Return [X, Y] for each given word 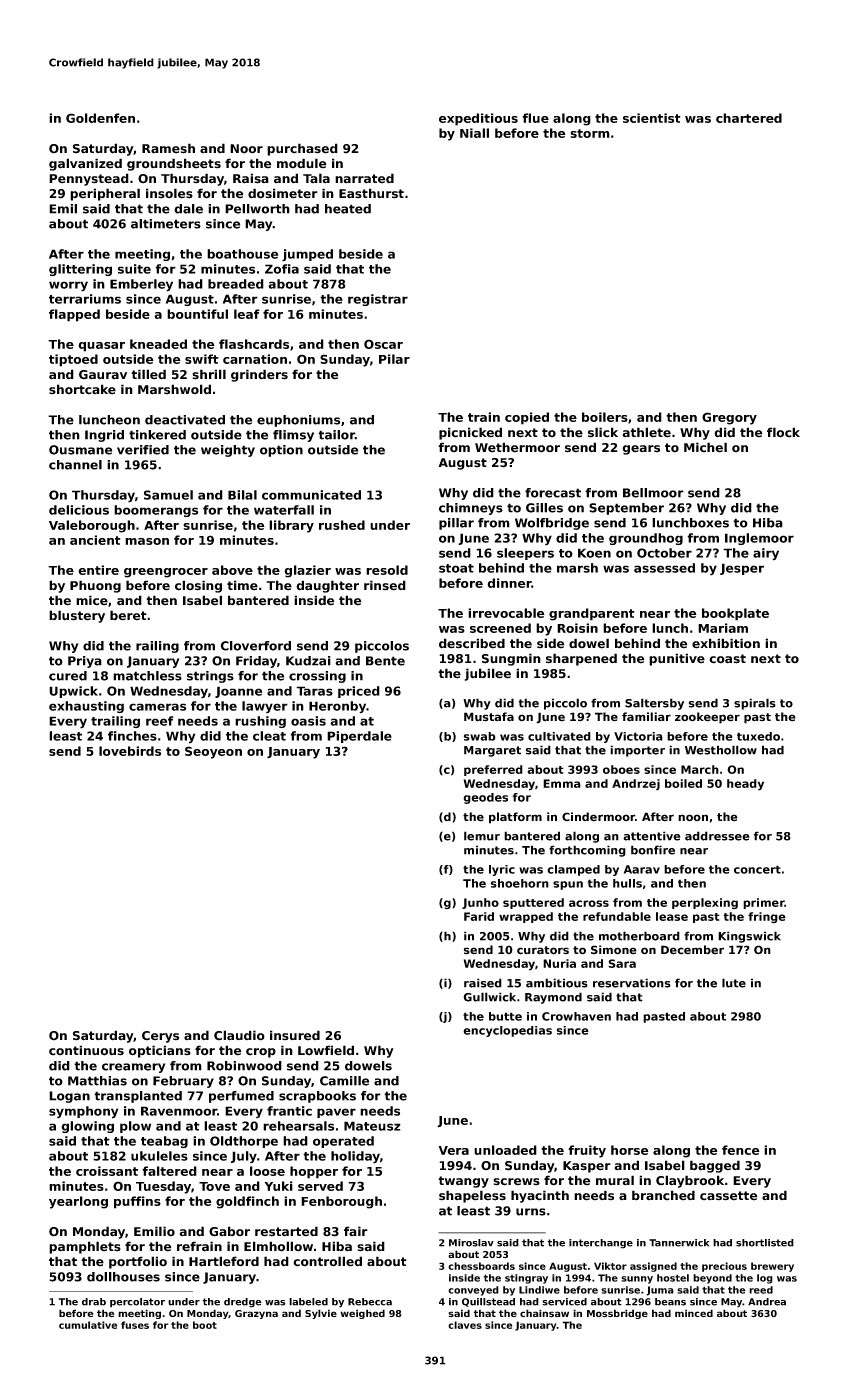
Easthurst [371, 193]
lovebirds [130, 751]
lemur [482, 836]
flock [783, 432]
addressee [717, 836]
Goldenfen [100, 118]
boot [205, 1325]
